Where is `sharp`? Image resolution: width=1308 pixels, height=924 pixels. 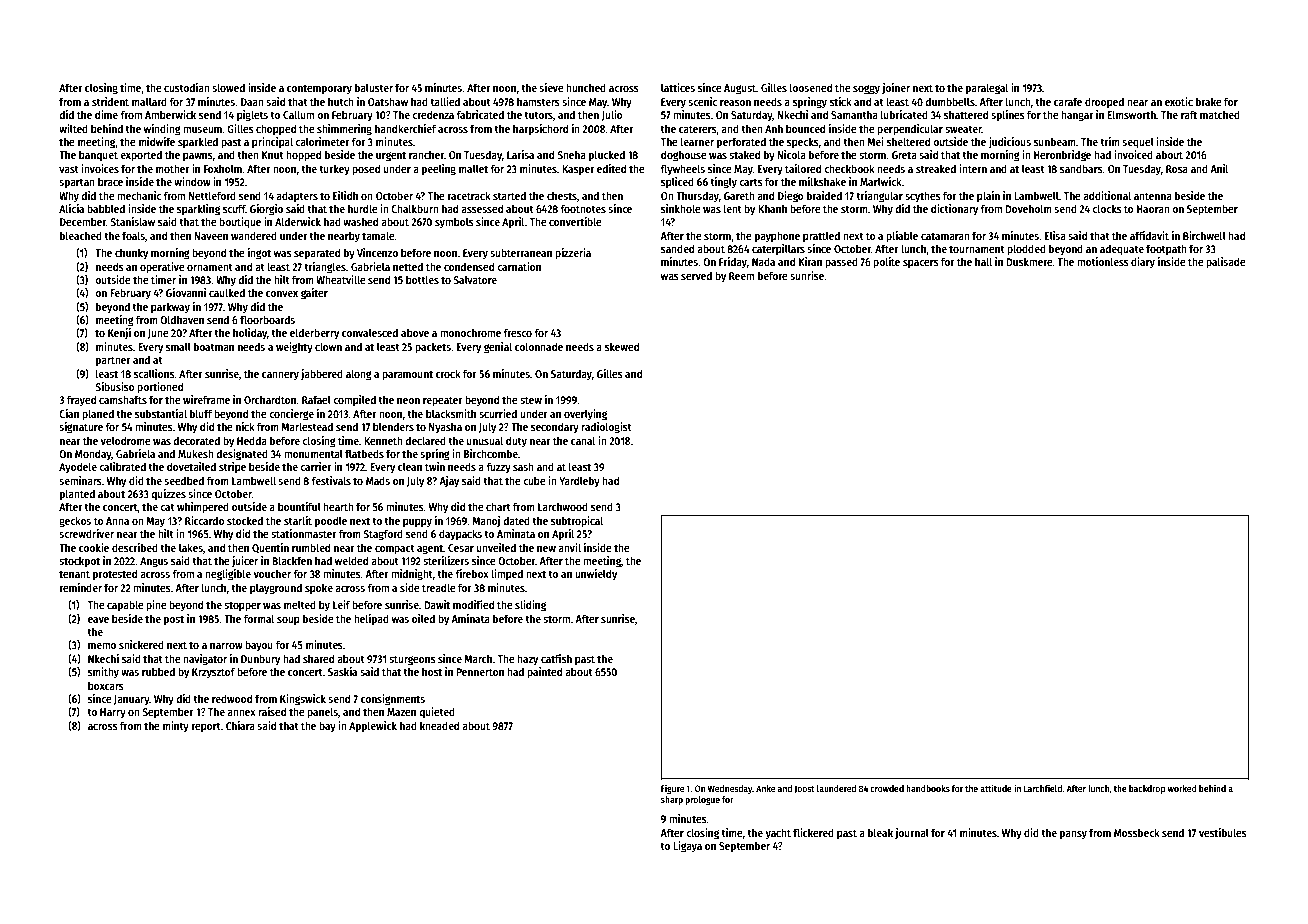 sharp is located at coordinates (672, 800).
